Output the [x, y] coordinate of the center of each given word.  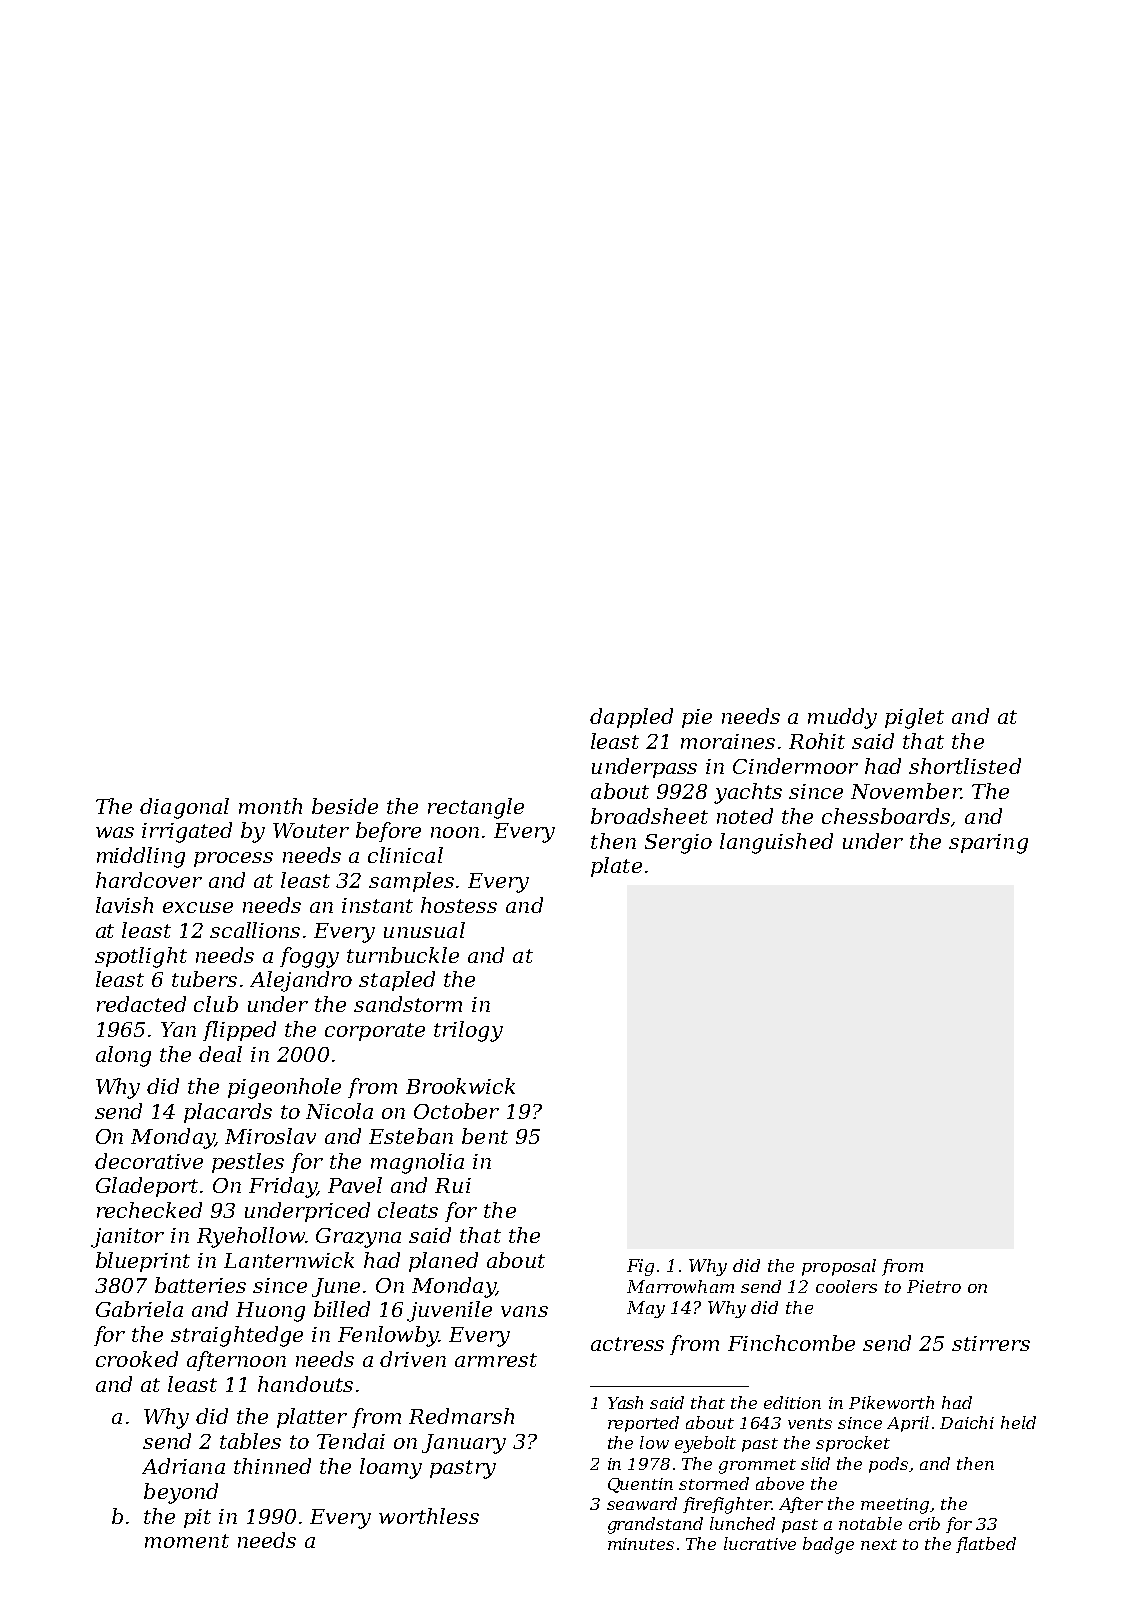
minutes [641, 1544]
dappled [631, 718]
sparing [988, 844]
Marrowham [680, 1286]
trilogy [468, 1031]
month [270, 806]
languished [776, 843]
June [336, 1287]
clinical [405, 855]
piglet [914, 718]
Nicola [339, 1111]
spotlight [141, 957]
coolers [846, 1286]
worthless [429, 1516]
